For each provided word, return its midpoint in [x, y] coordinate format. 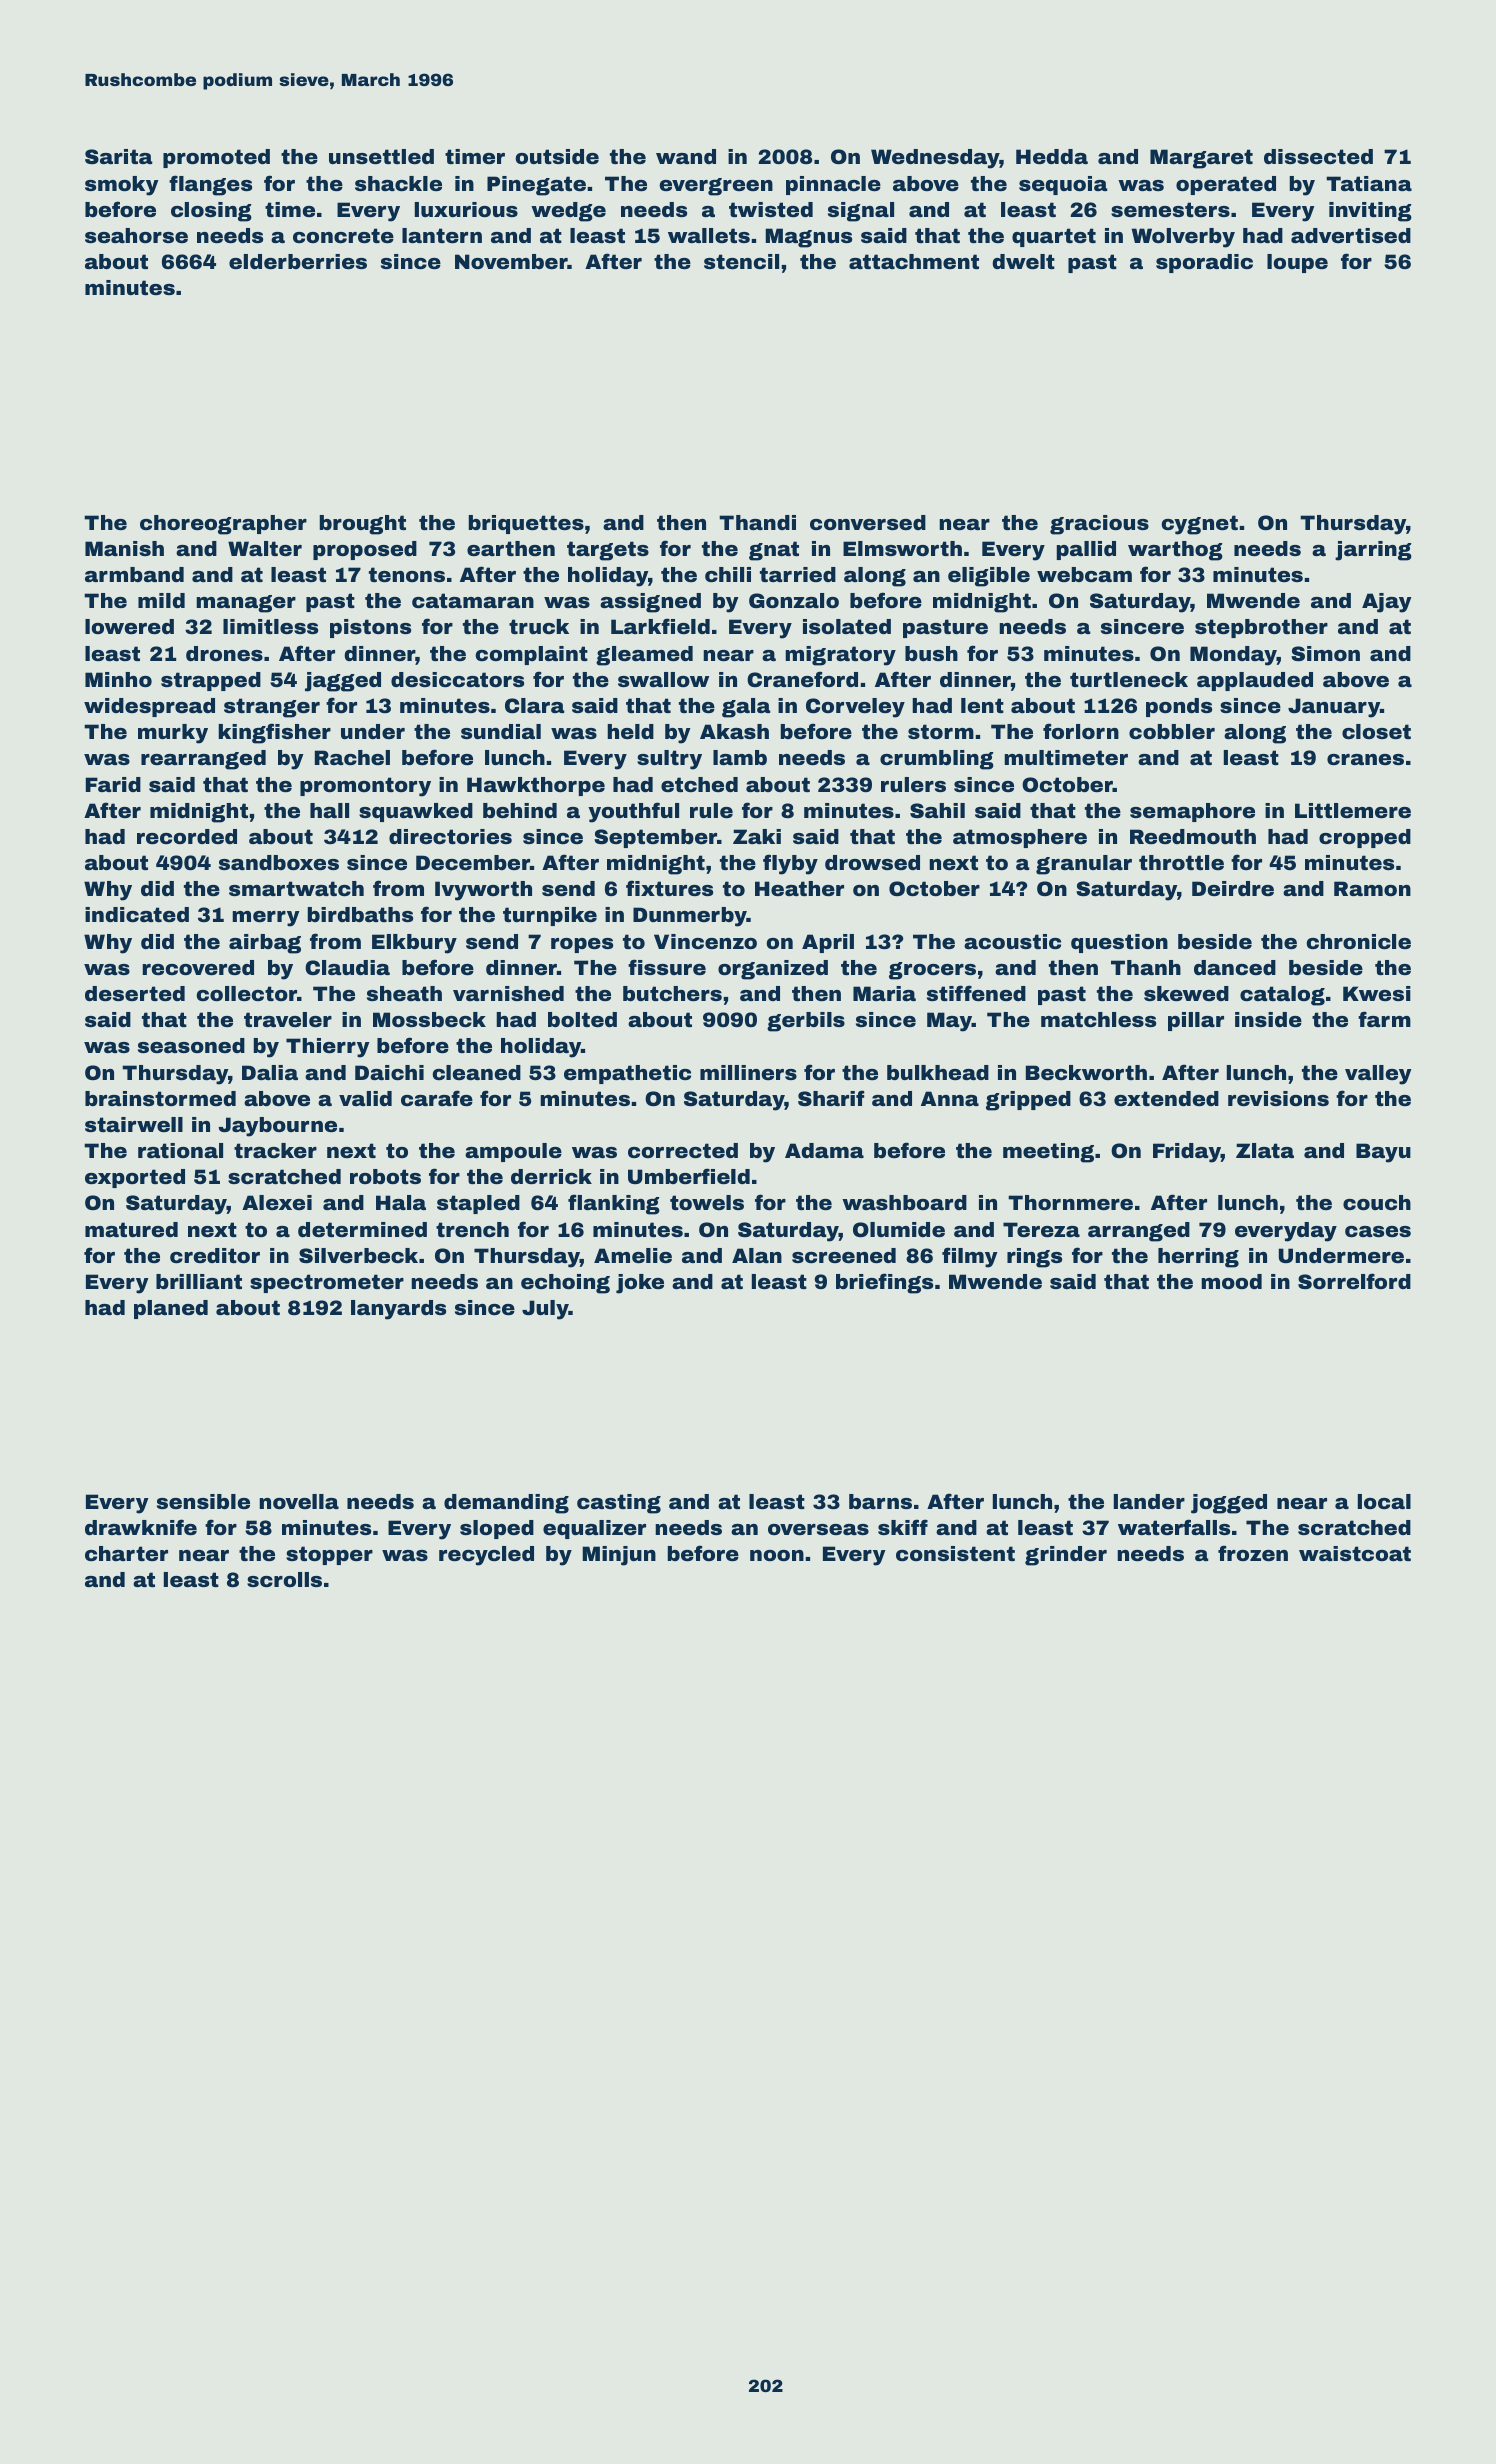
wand [686, 156]
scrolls [284, 1579]
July [545, 1310]
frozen [1253, 1553]
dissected [1318, 156]
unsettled [381, 156]
